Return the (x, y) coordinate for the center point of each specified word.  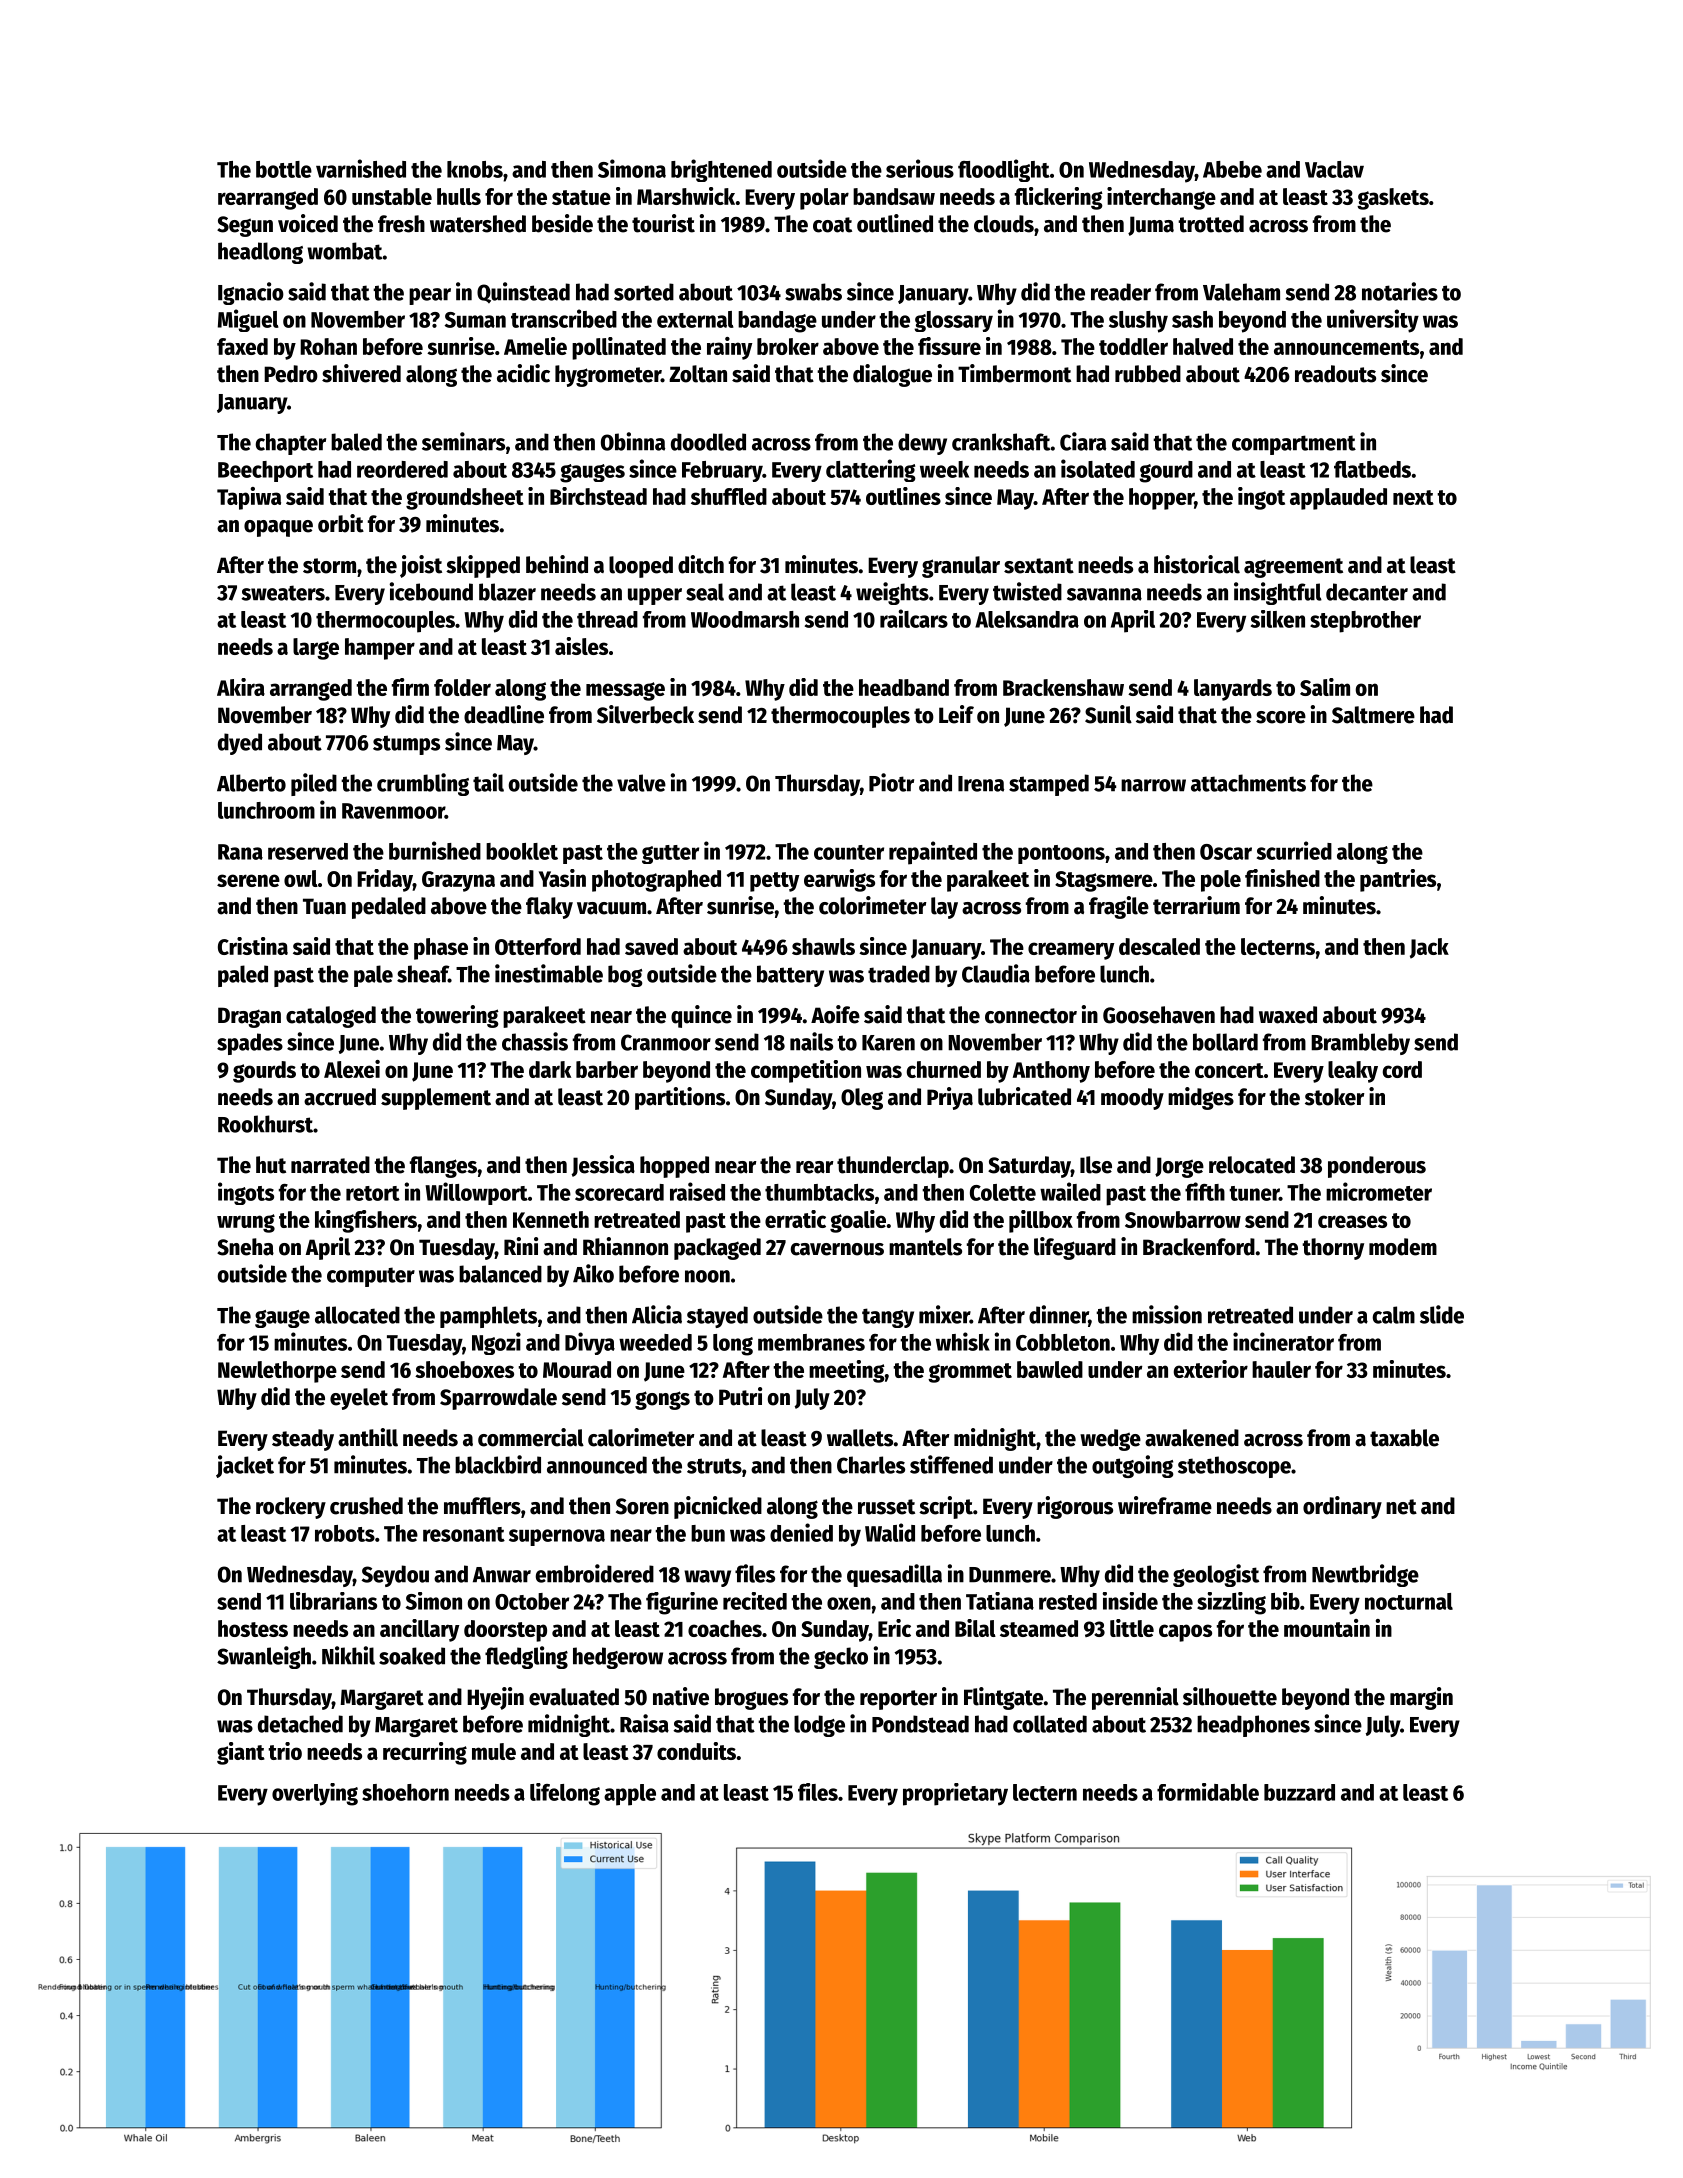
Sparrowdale (498, 1399)
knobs (475, 169)
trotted (1211, 224)
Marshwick (686, 196)
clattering (871, 470)
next (1413, 497)
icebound (431, 591)
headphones (1253, 1726)
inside (1130, 1601)
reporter (898, 1700)
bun (708, 1533)
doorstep (505, 1631)
